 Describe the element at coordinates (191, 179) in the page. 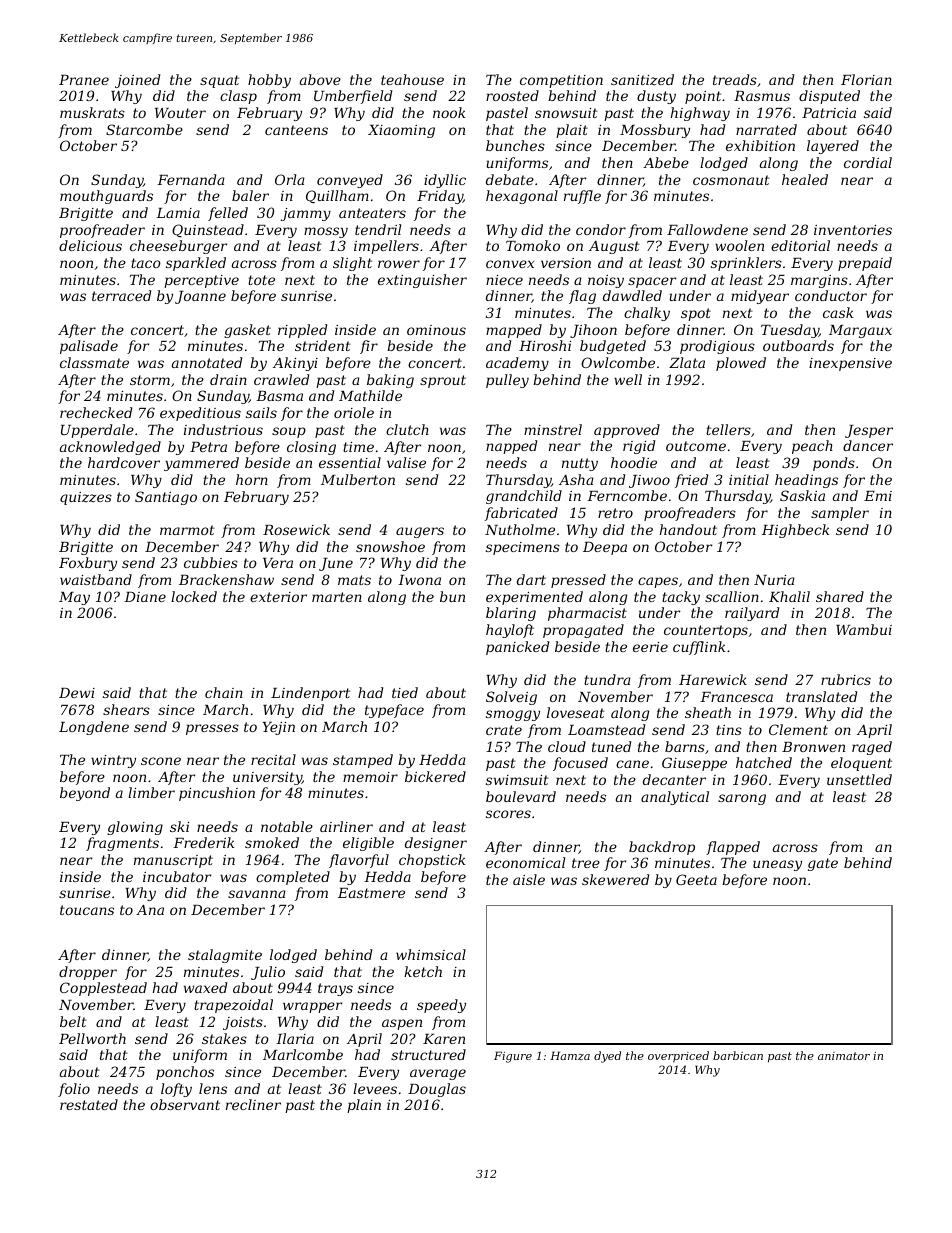

I see `Fernanda` at that location.
